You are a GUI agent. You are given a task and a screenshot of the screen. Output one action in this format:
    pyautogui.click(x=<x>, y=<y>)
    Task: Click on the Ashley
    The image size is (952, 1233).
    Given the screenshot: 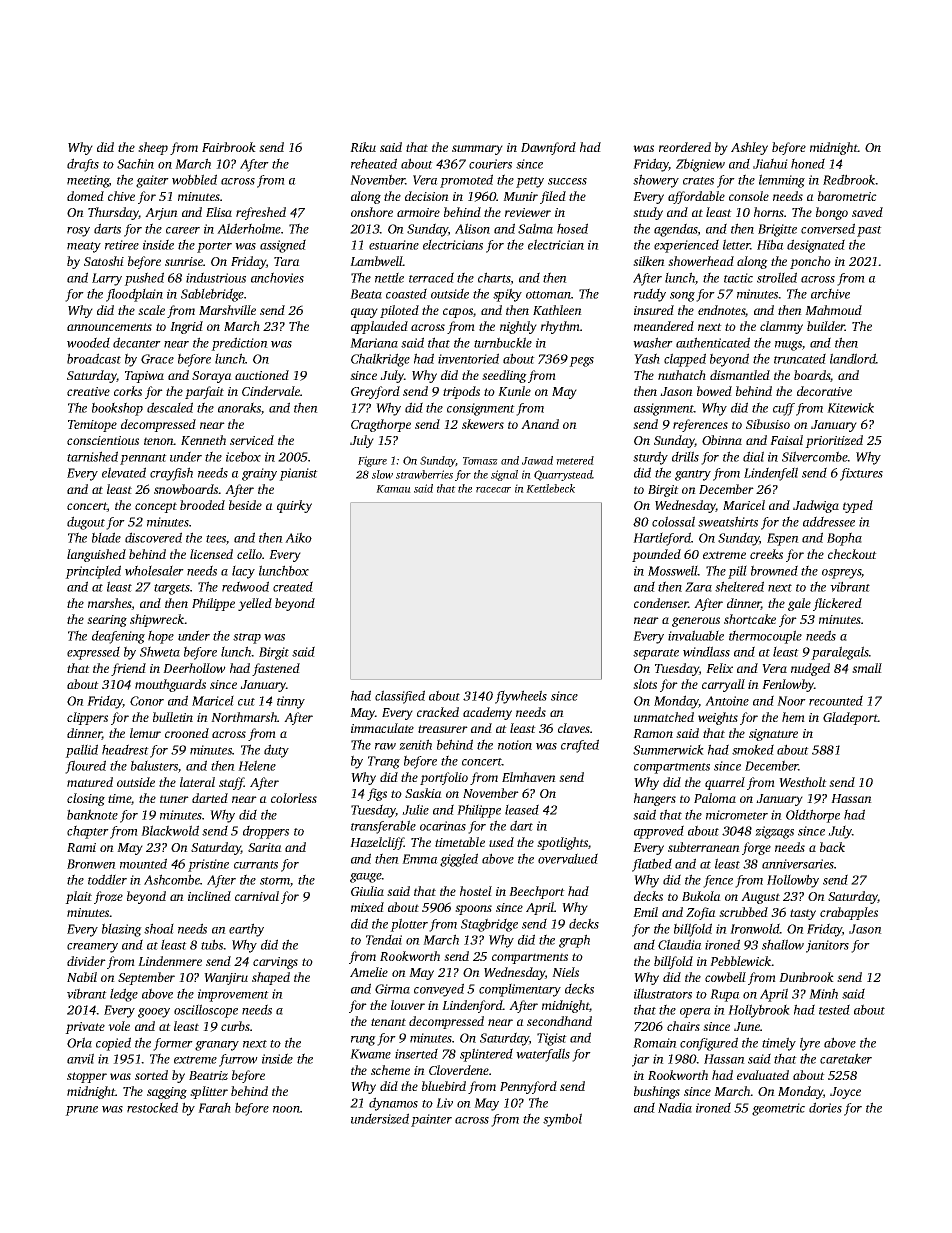 What is the action you would take?
    pyautogui.click(x=749, y=148)
